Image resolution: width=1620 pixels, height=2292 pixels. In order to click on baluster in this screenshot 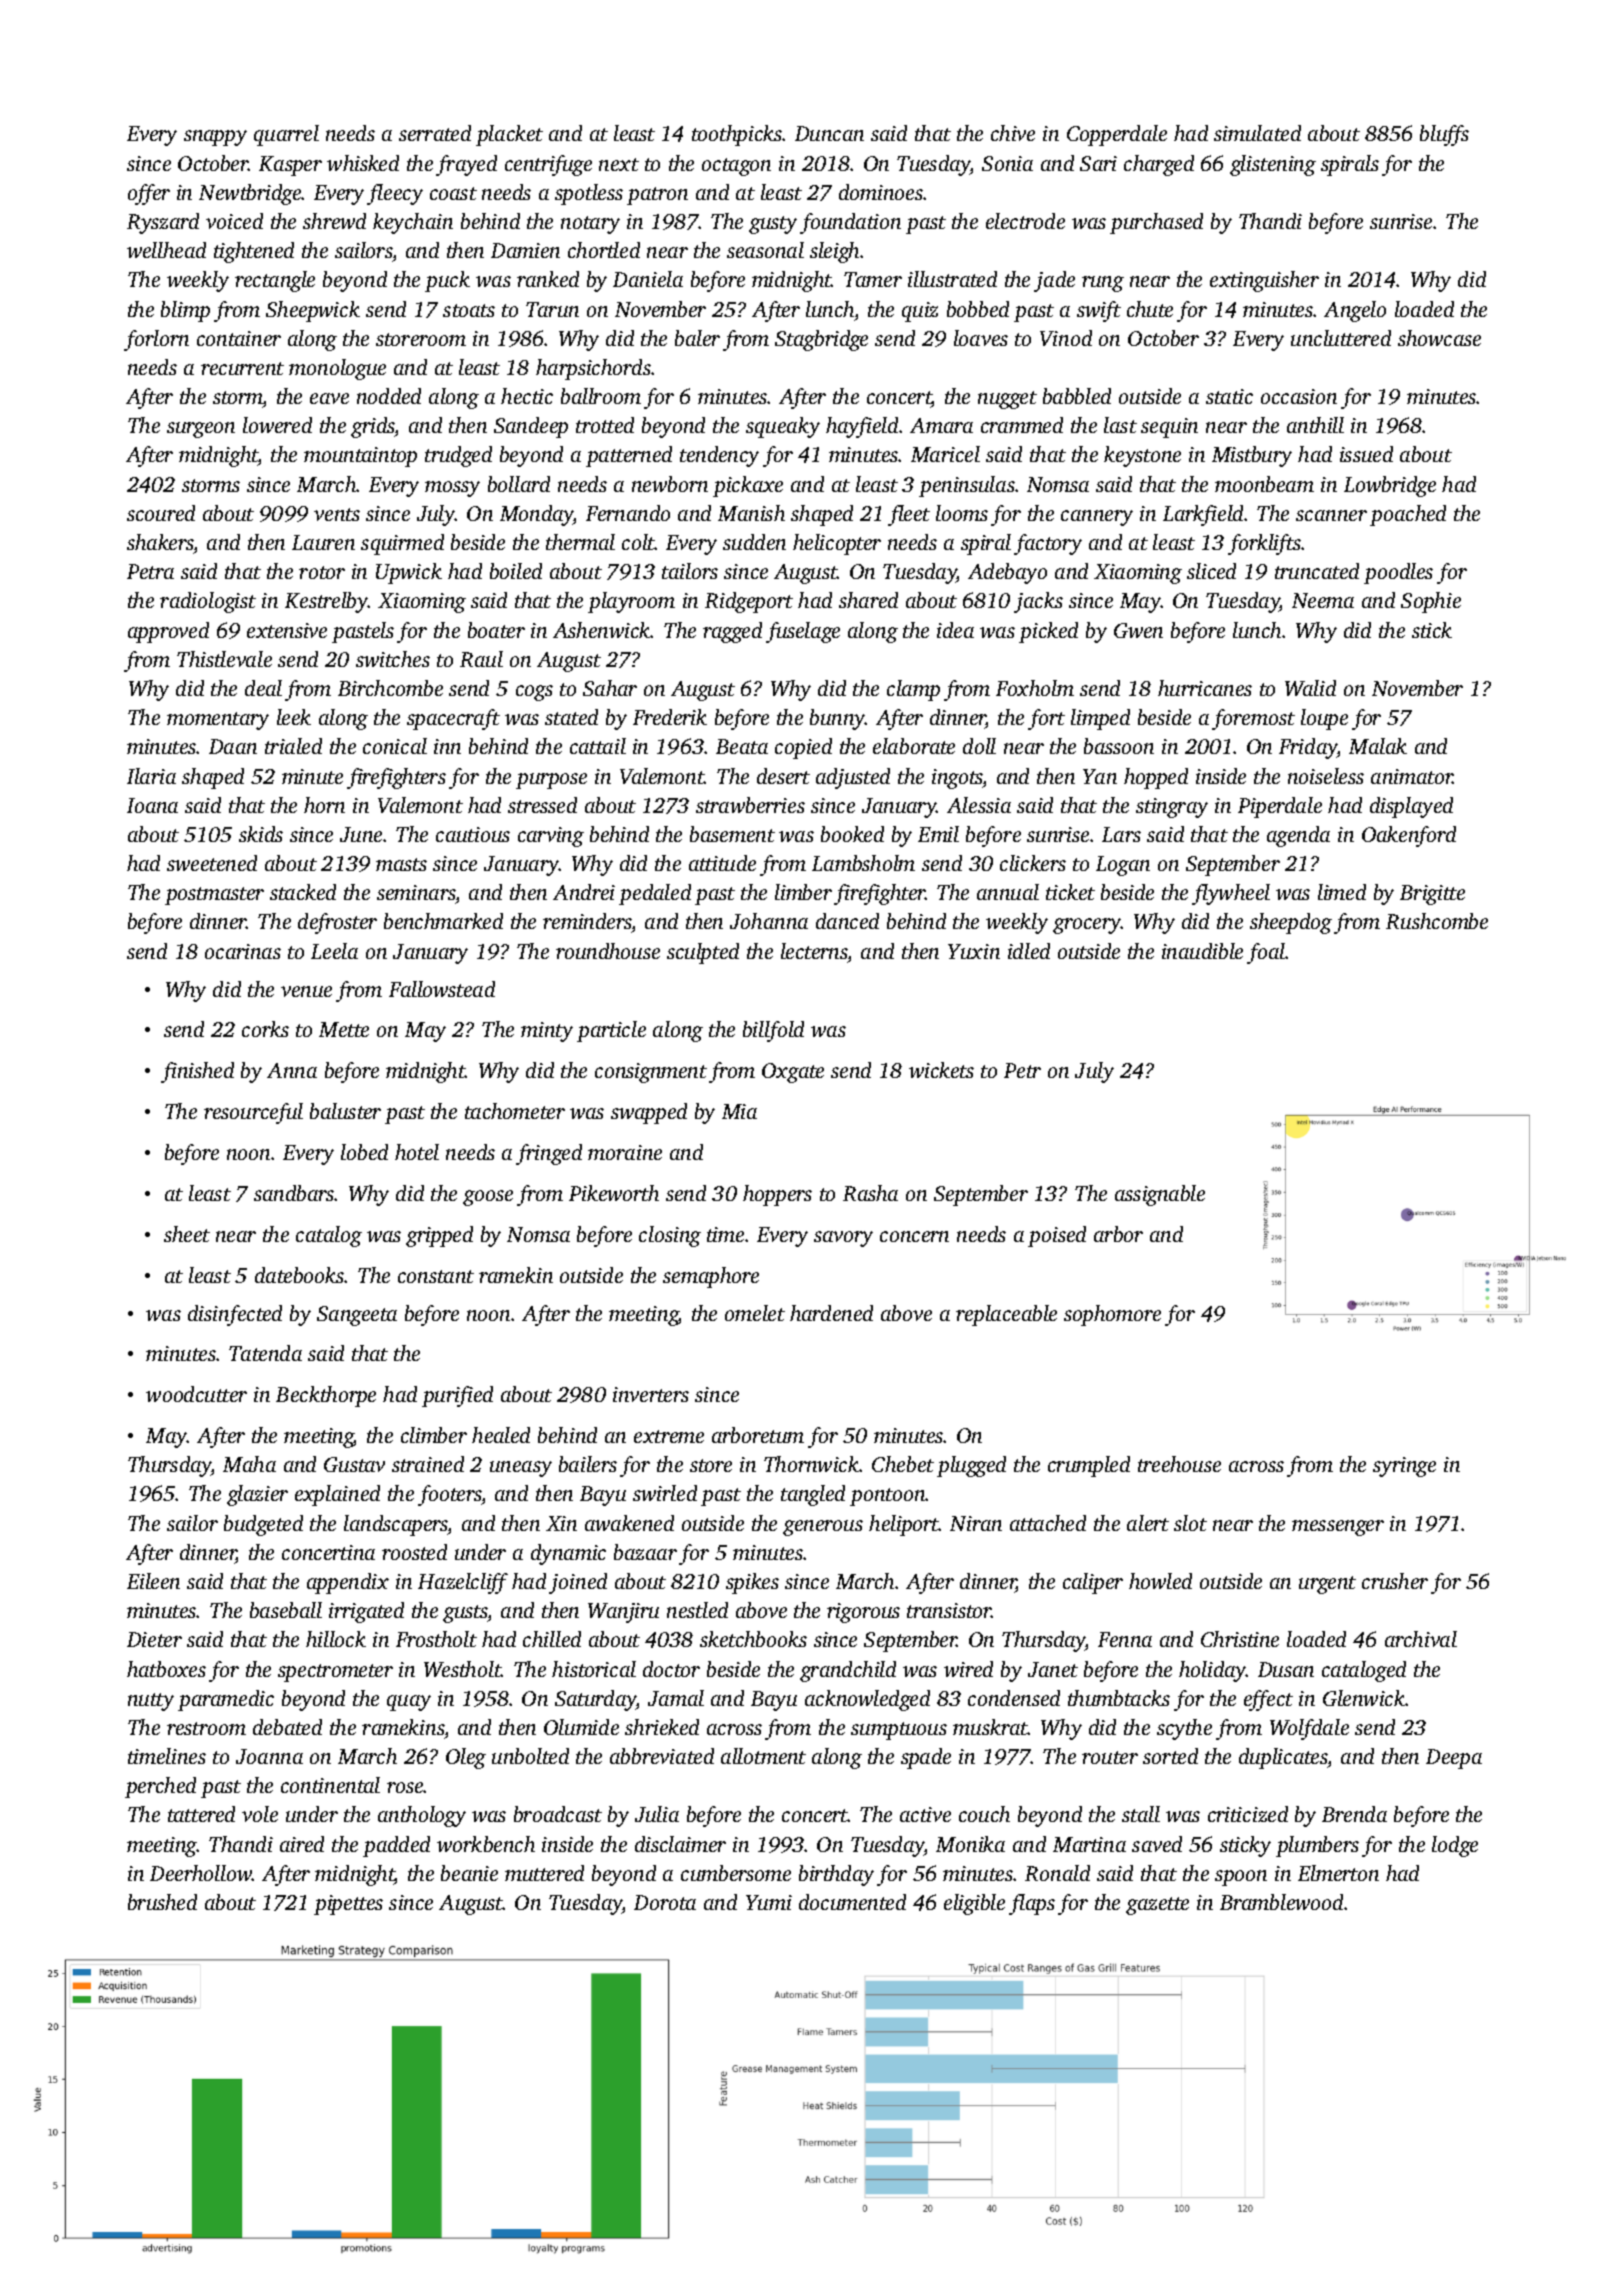, I will do `click(345, 1111)`.
